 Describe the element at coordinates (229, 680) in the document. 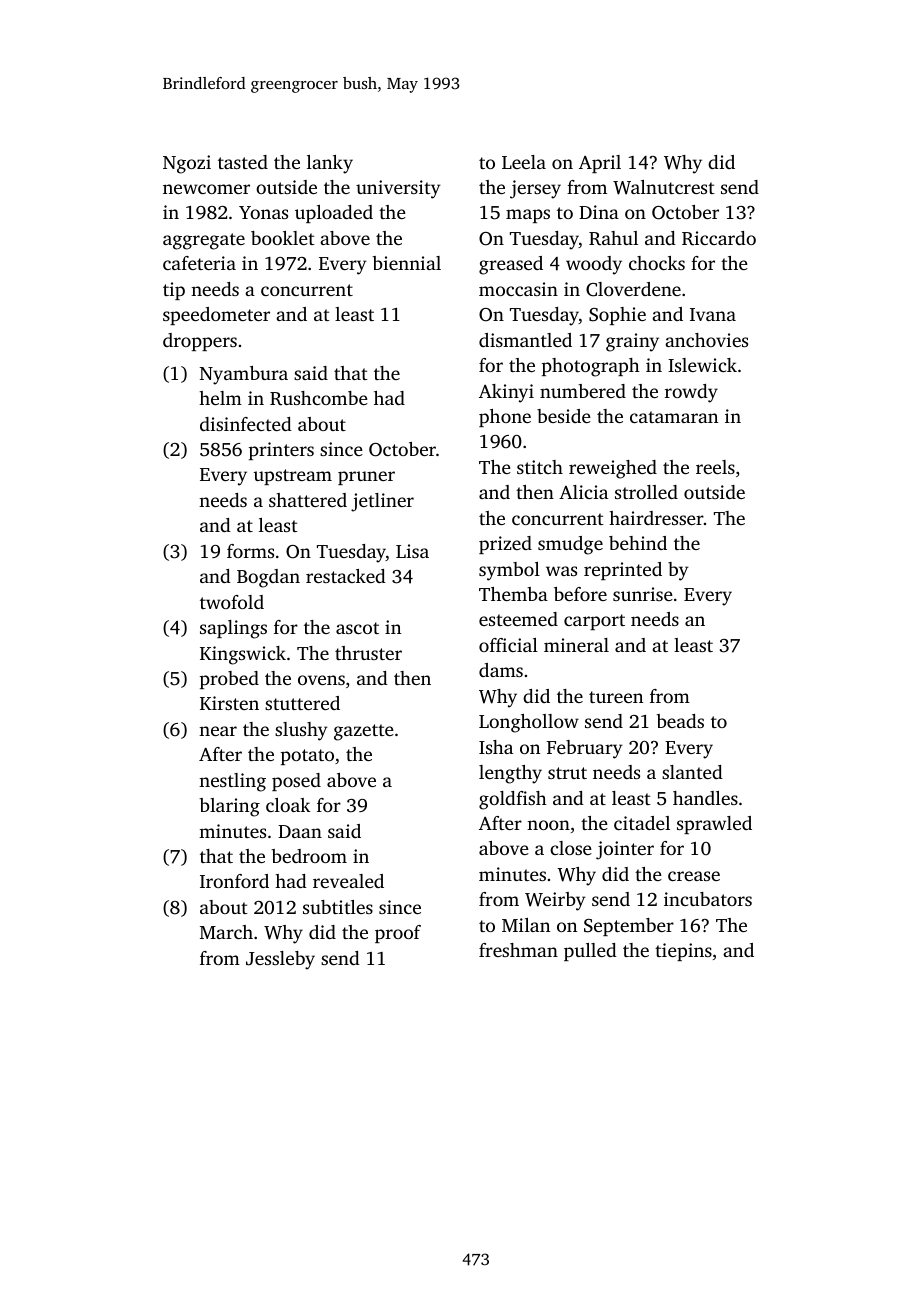

I see `probed` at that location.
